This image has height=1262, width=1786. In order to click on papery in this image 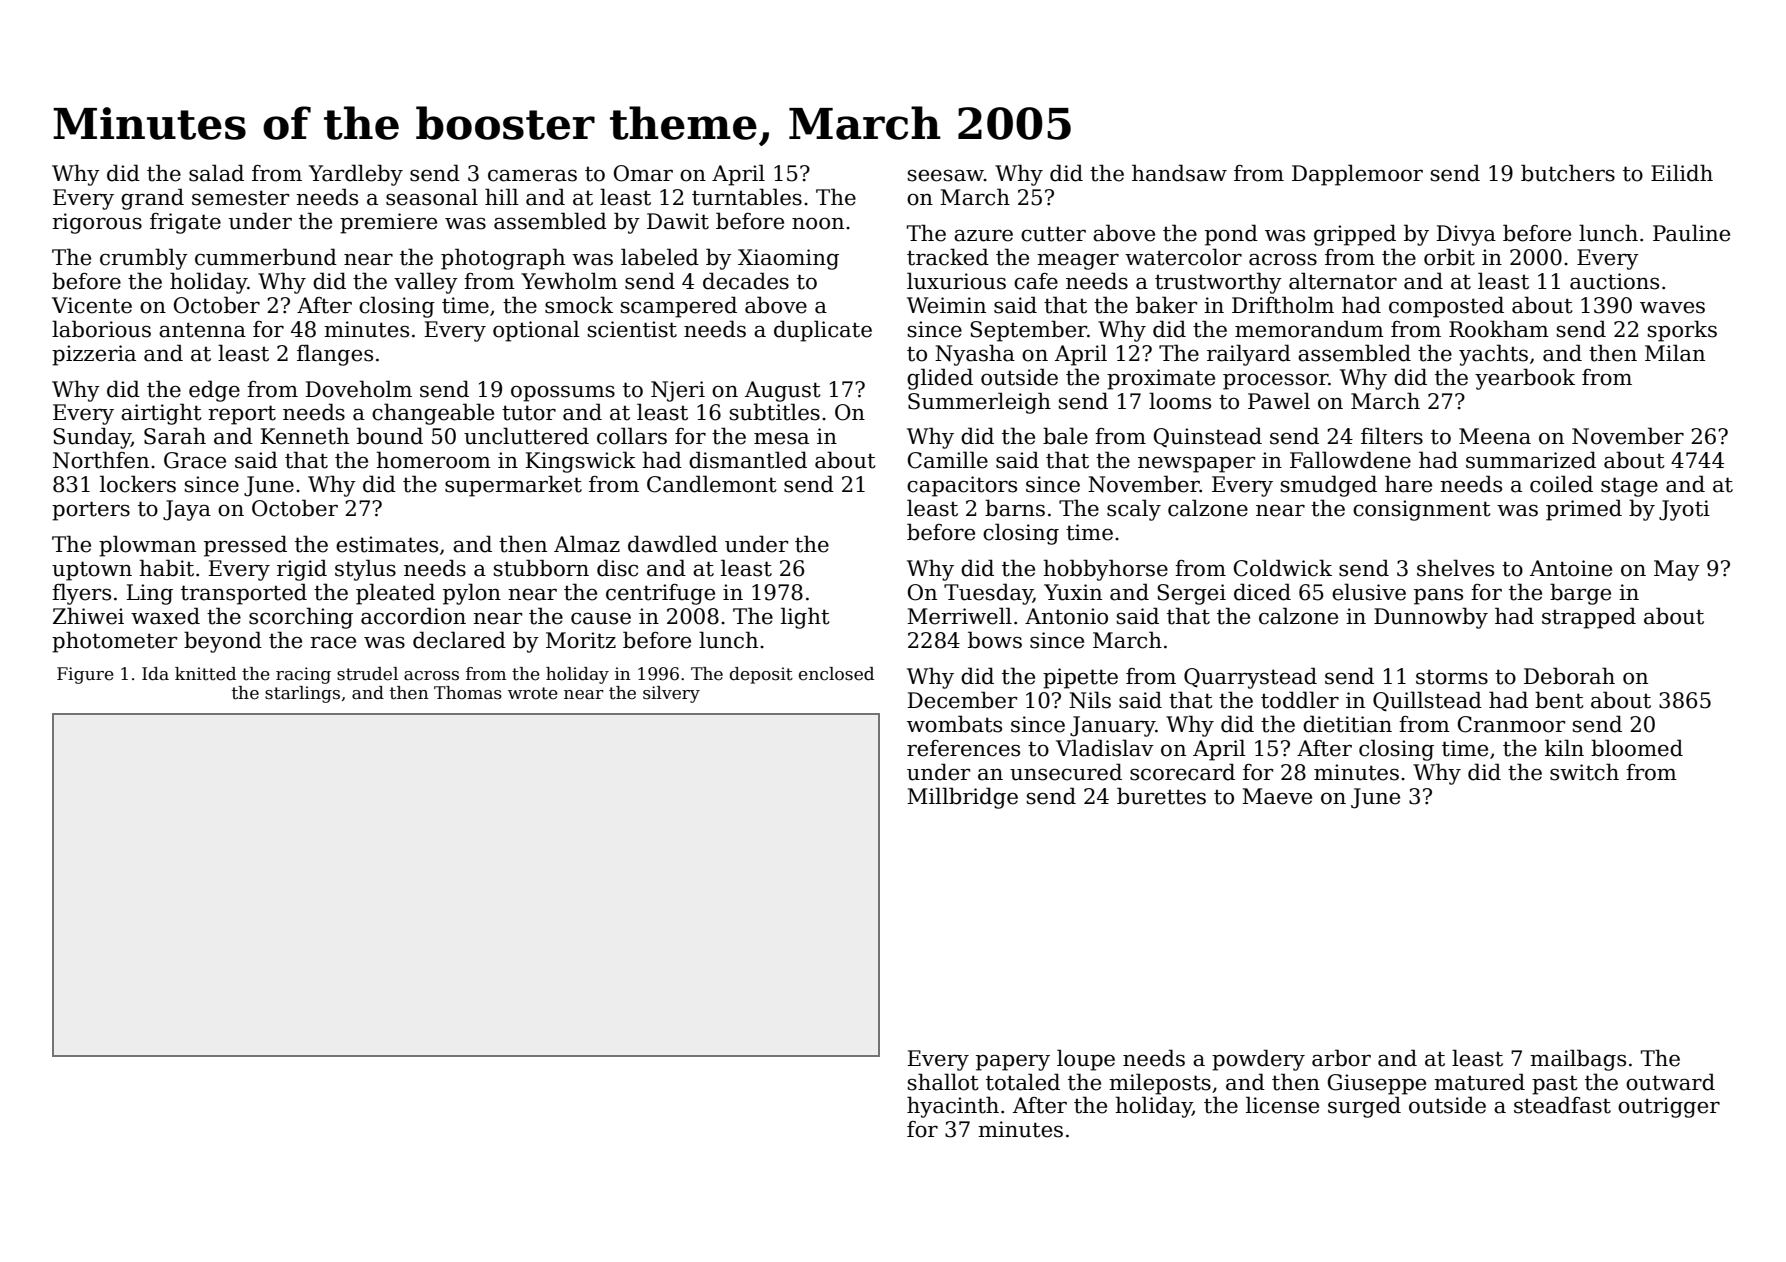, I will do `click(1013, 1062)`.
